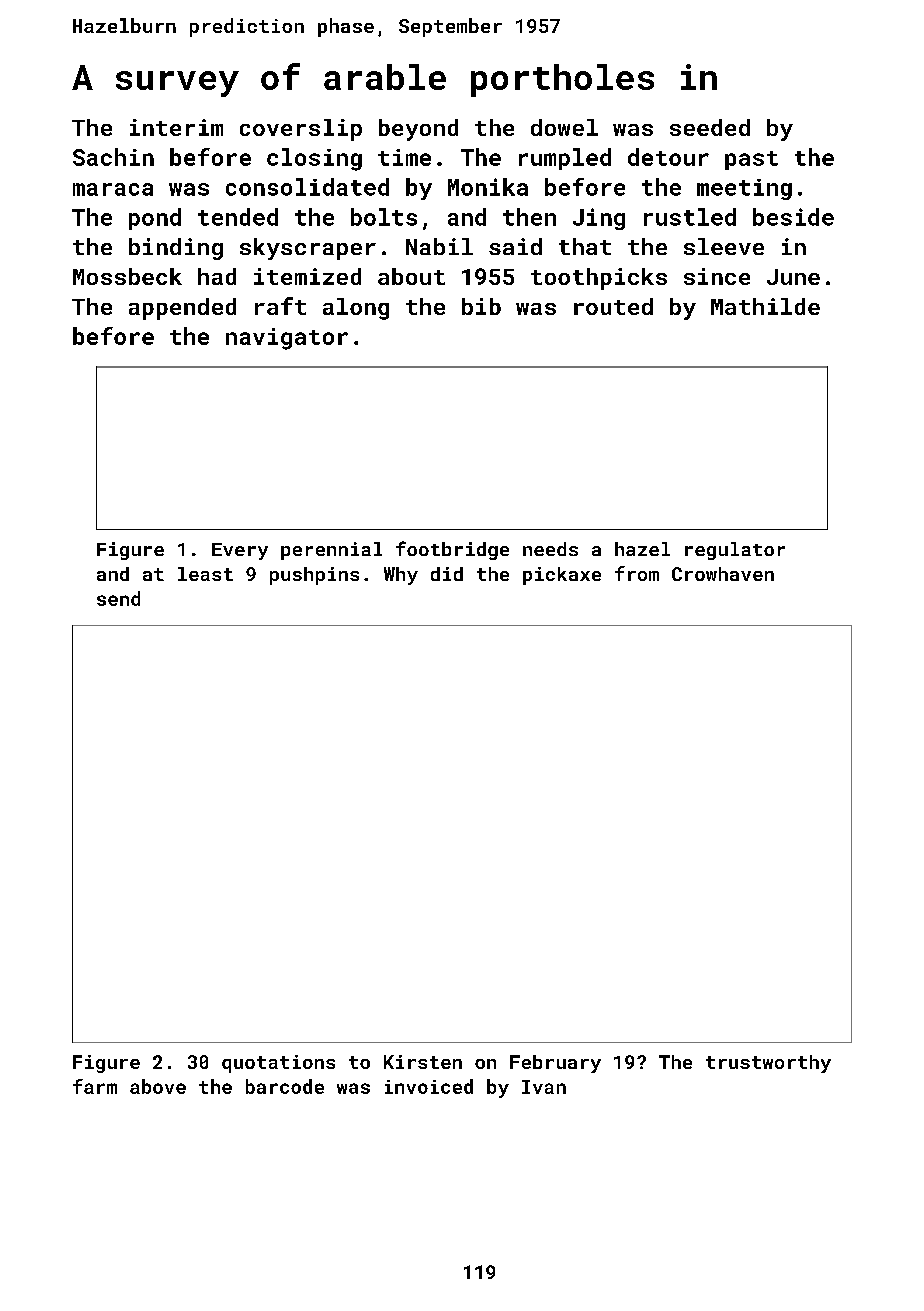  Describe the element at coordinates (118, 598) in the page. I see `send` at that location.
